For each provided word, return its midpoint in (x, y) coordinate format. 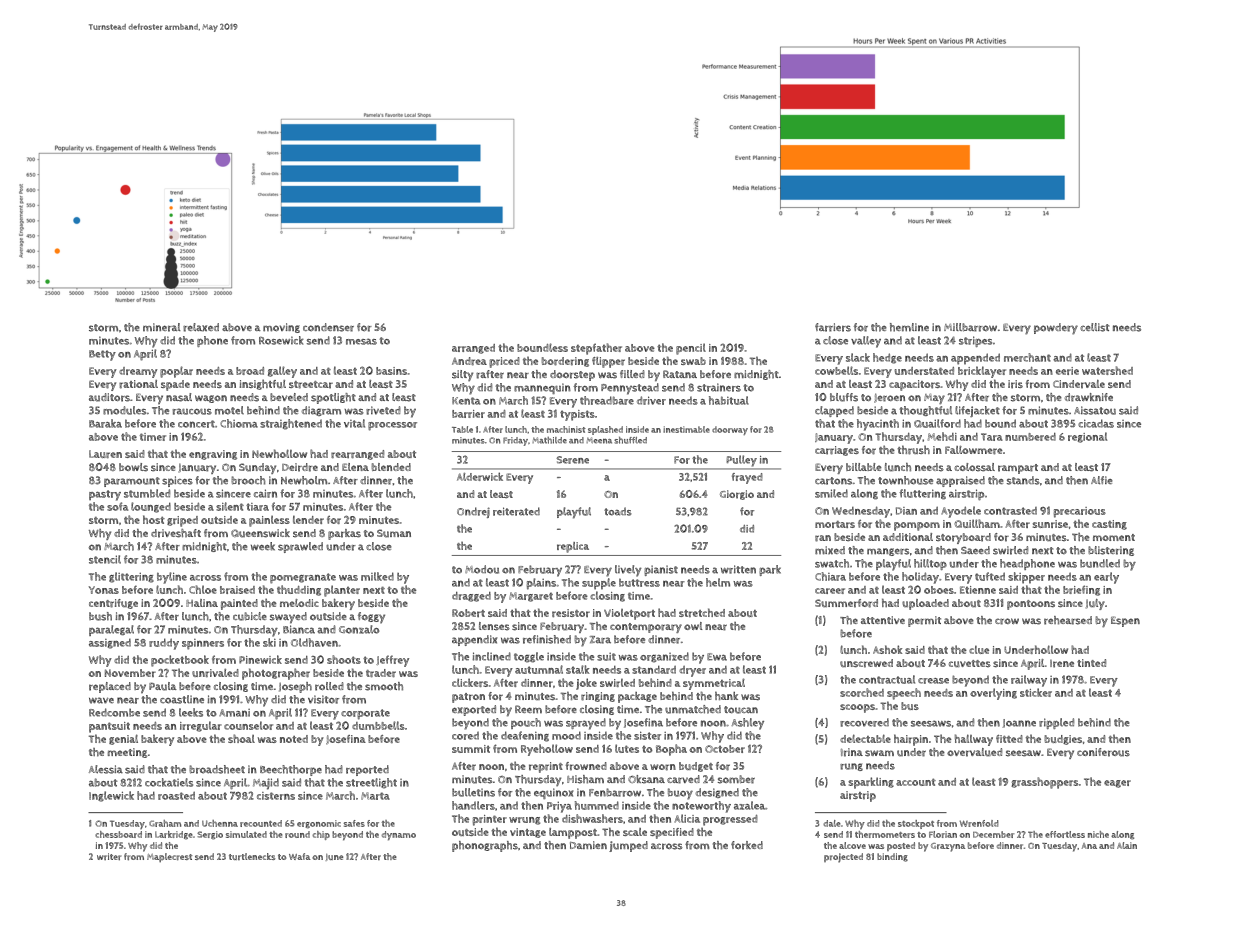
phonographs (485, 846)
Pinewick (260, 659)
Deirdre (300, 467)
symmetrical (714, 684)
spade (175, 385)
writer (109, 856)
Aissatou (1095, 410)
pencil (691, 349)
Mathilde (549, 440)
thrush (913, 450)
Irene (1062, 664)
